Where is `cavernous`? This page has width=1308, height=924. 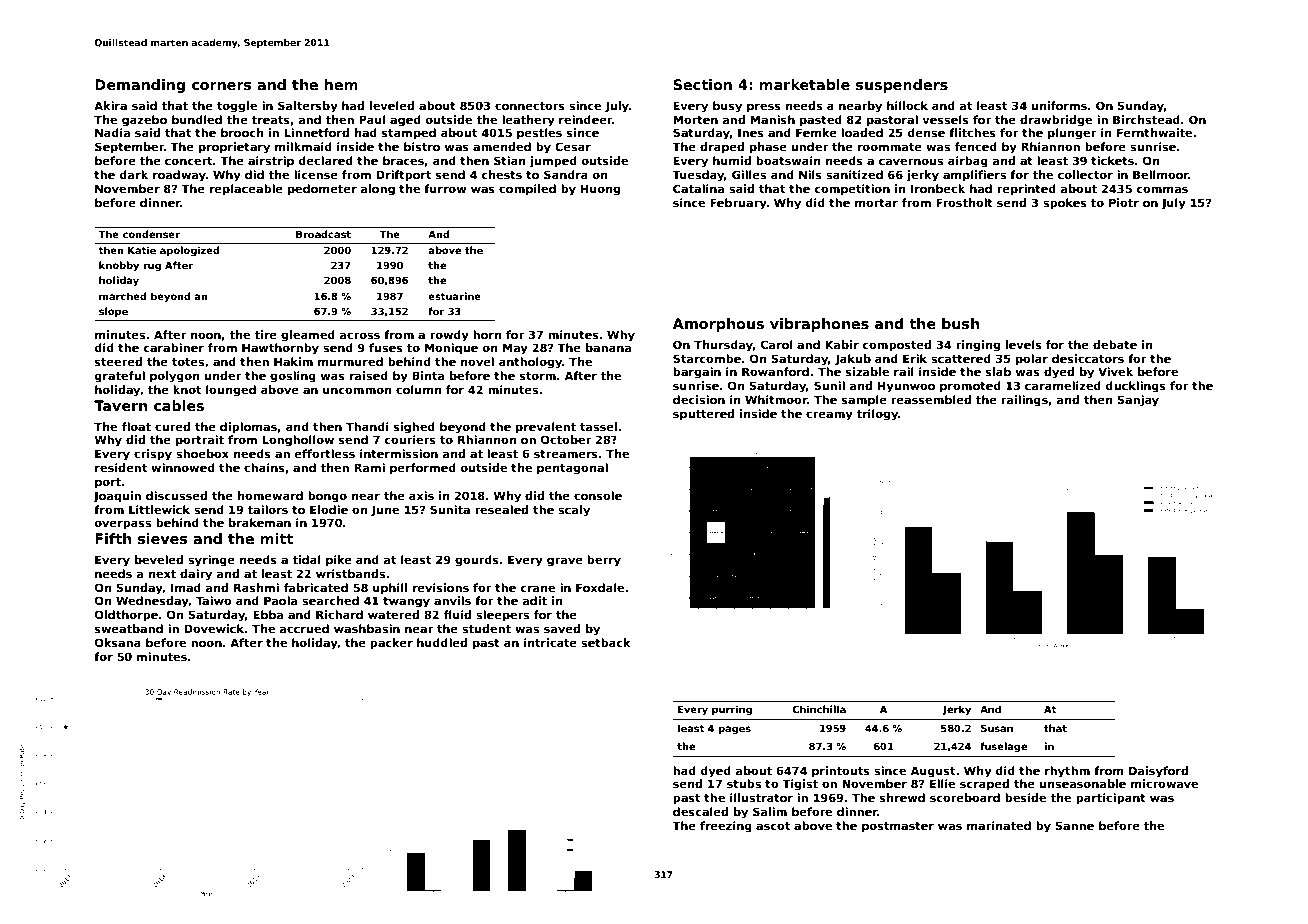
cavernous is located at coordinates (911, 161).
